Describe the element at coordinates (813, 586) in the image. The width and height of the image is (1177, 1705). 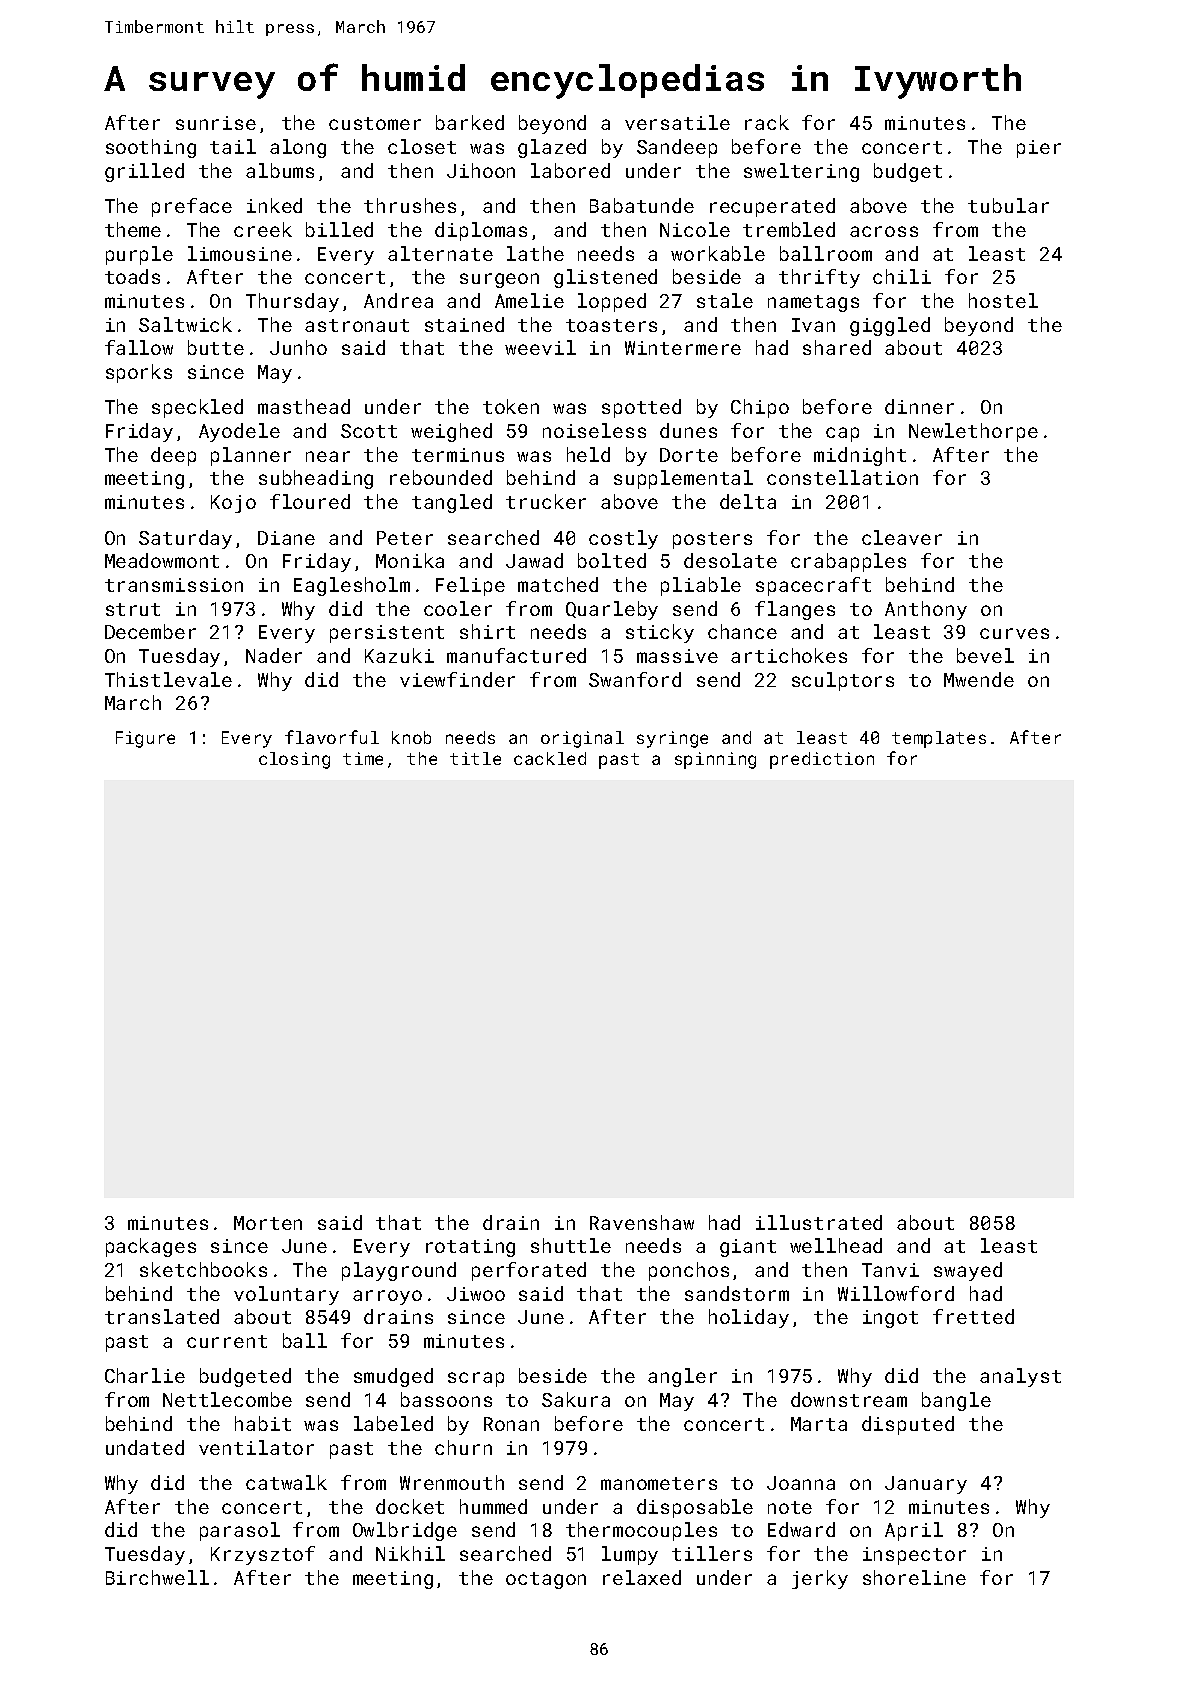
I see `spacecraft` at that location.
